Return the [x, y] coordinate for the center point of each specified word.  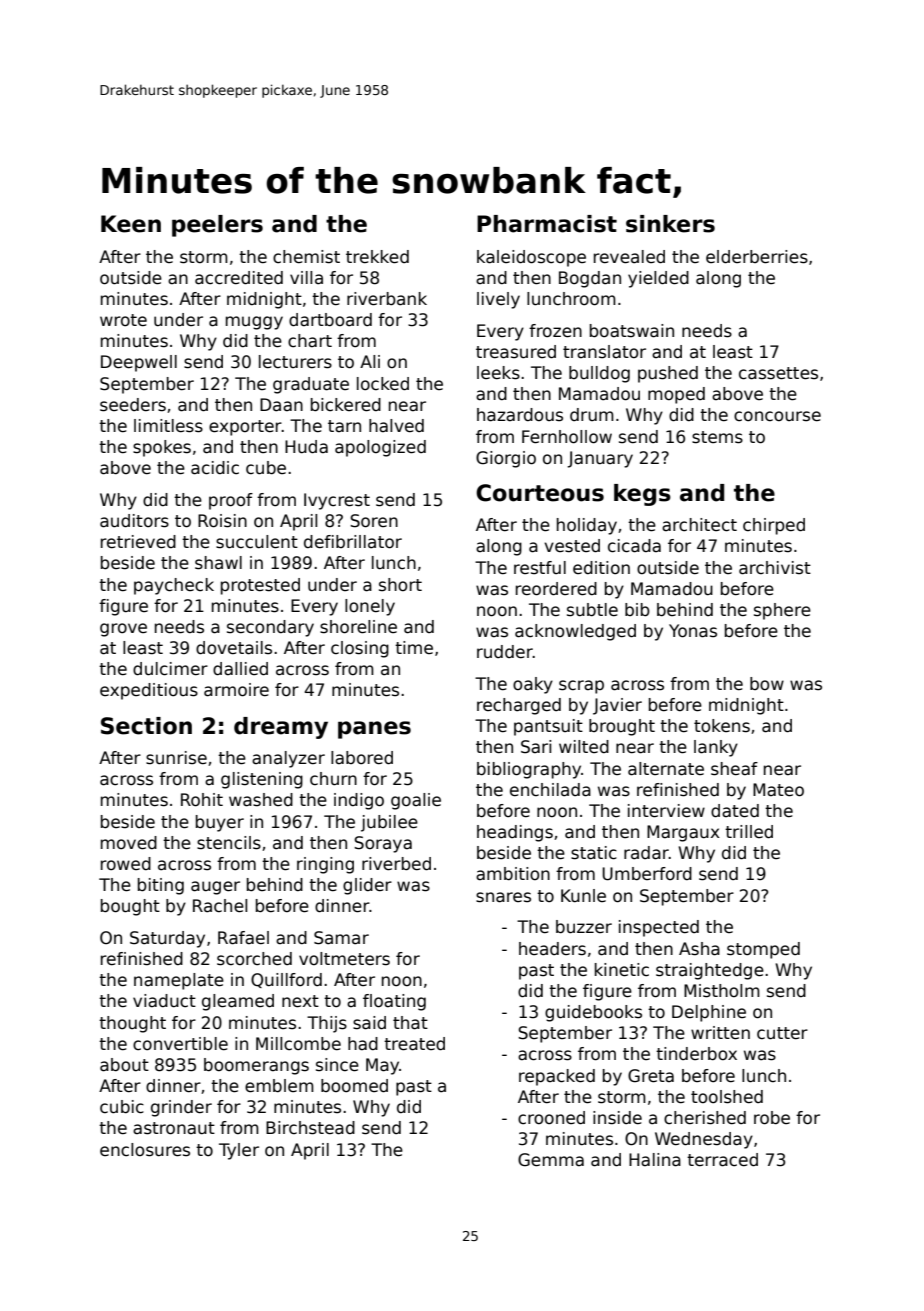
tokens [722, 726]
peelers [217, 226]
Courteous [540, 493]
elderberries [757, 257]
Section [146, 726]
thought [132, 1024]
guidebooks [593, 1013]
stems [717, 437]
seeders [133, 405]
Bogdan [590, 279]
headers [552, 949]
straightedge [710, 971]
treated [414, 1044]
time [414, 647]
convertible [180, 1044]
